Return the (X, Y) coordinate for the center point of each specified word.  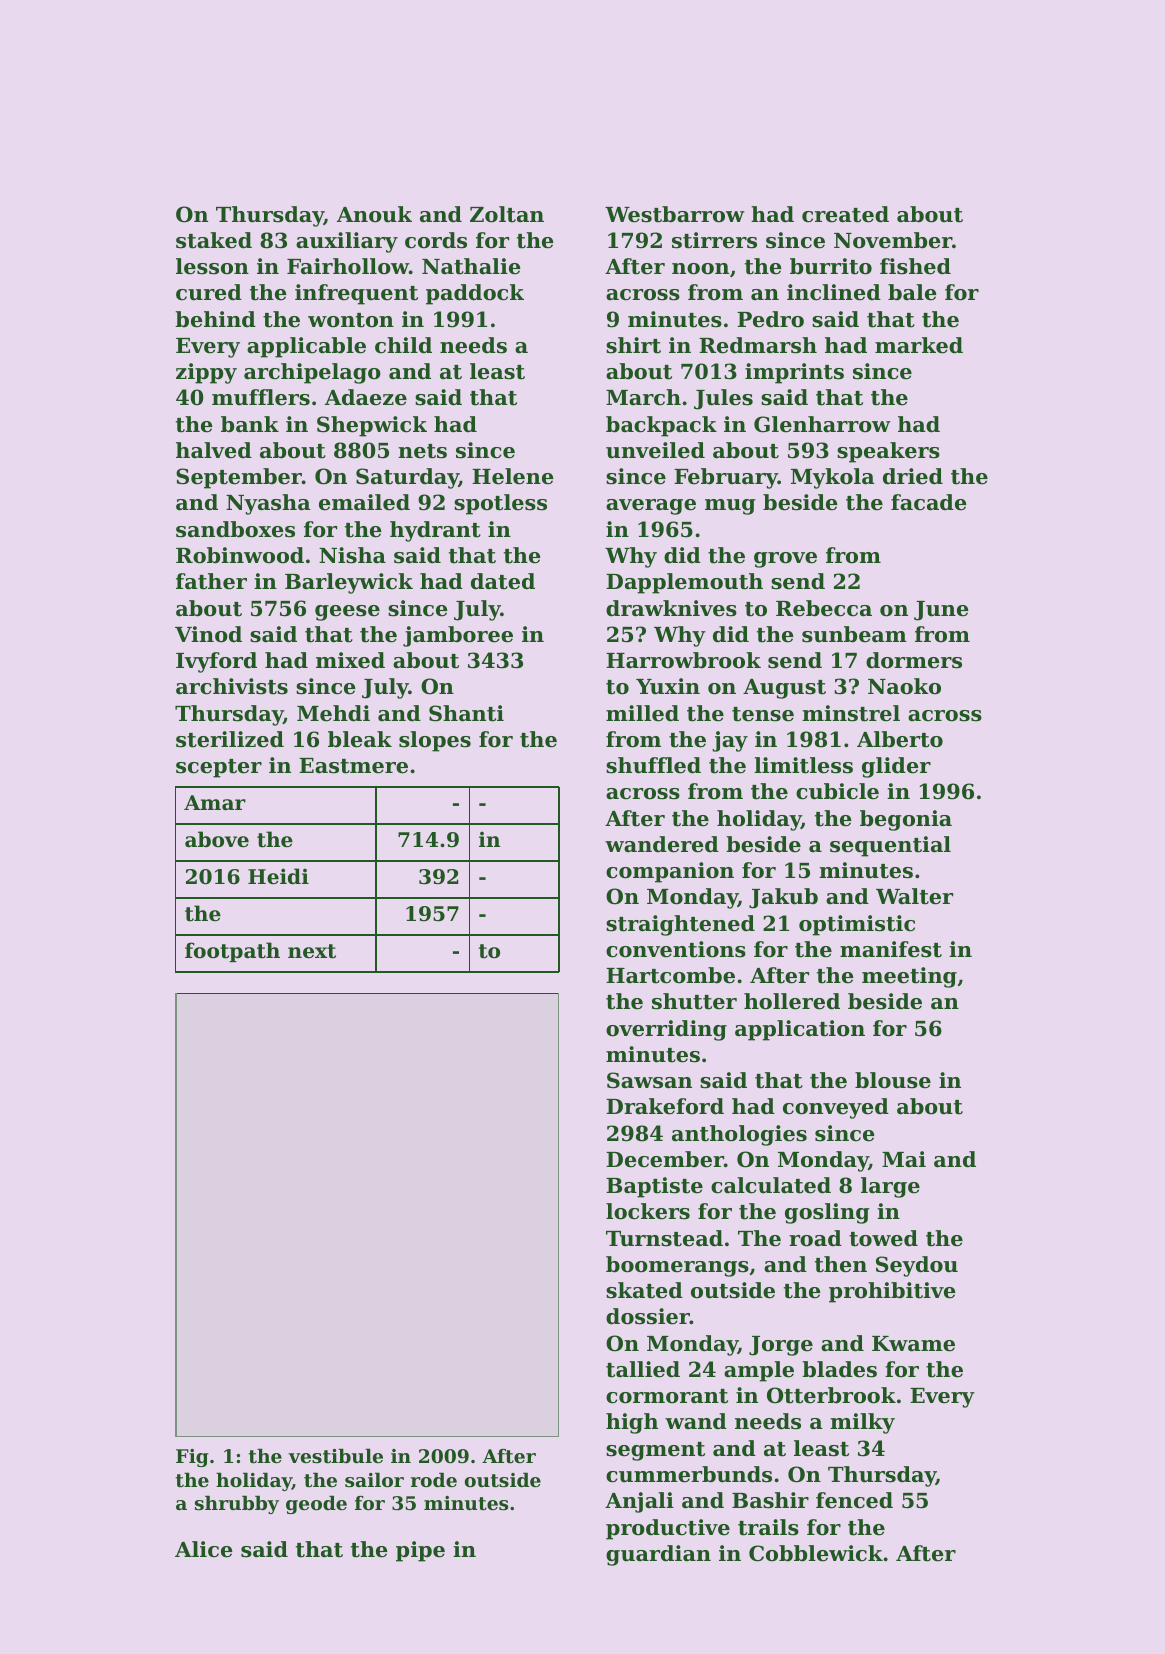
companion (670, 872)
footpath (232, 952)
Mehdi (333, 713)
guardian (658, 1555)
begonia (906, 820)
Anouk (374, 214)
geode (316, 1504)
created (845, 214)
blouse (893, 1080)
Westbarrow (675, 214)
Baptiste (654, 1187)
